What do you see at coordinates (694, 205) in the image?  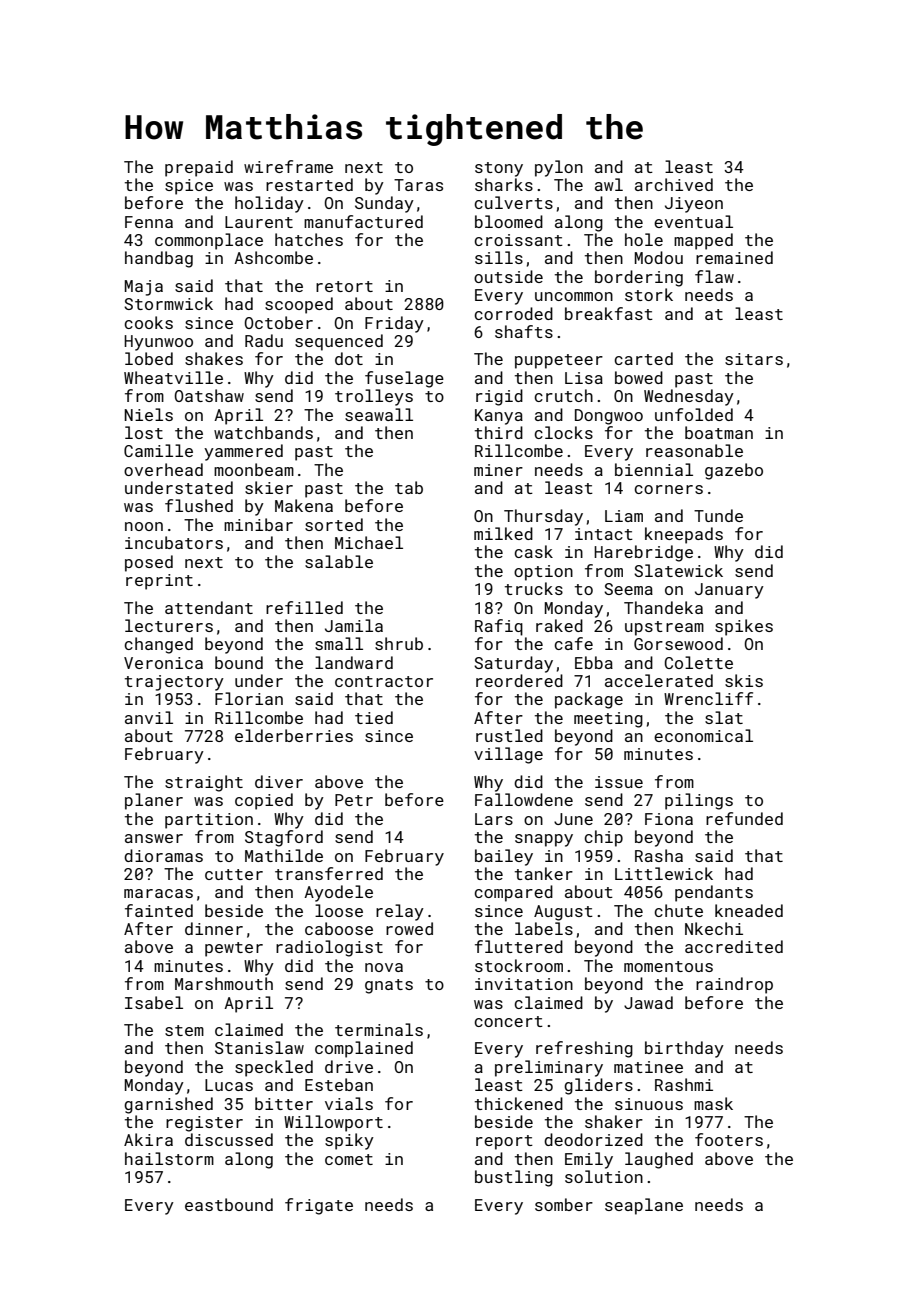 I see `Jiyeon` at bounding box center [694, 205].
